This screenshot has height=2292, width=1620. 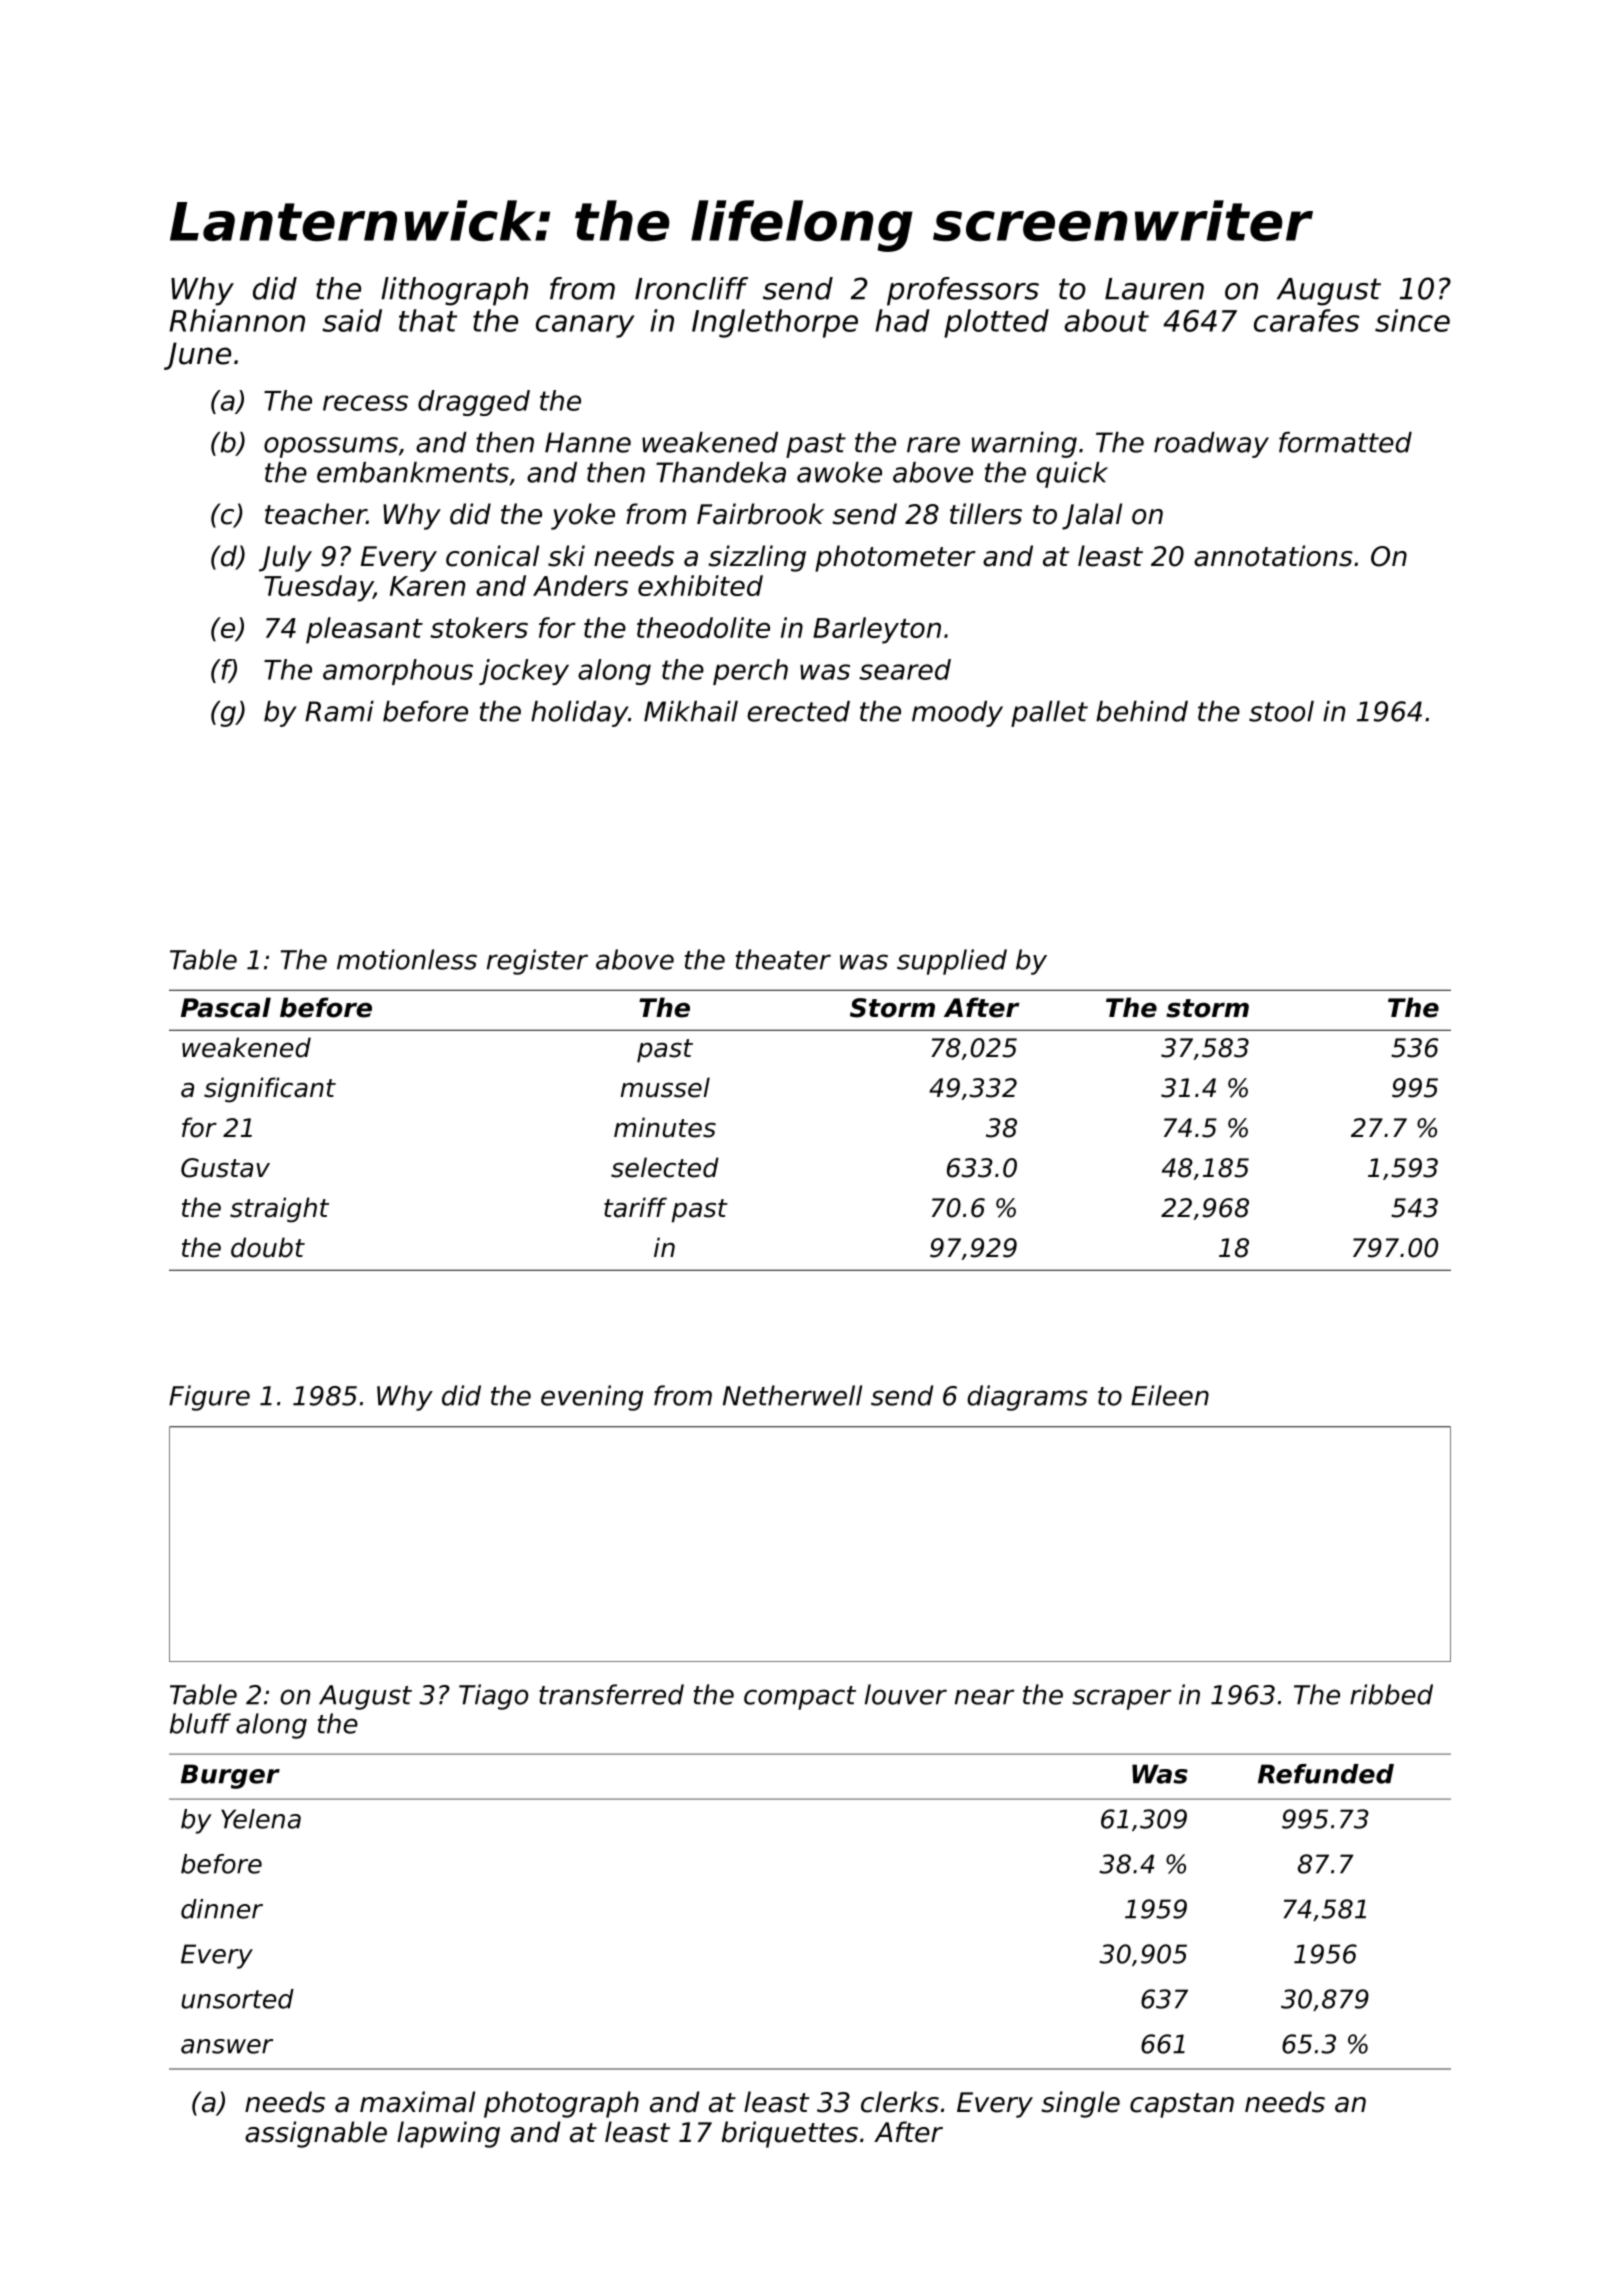 I want to click on Ironcliff, so click(x=691, y=288).
